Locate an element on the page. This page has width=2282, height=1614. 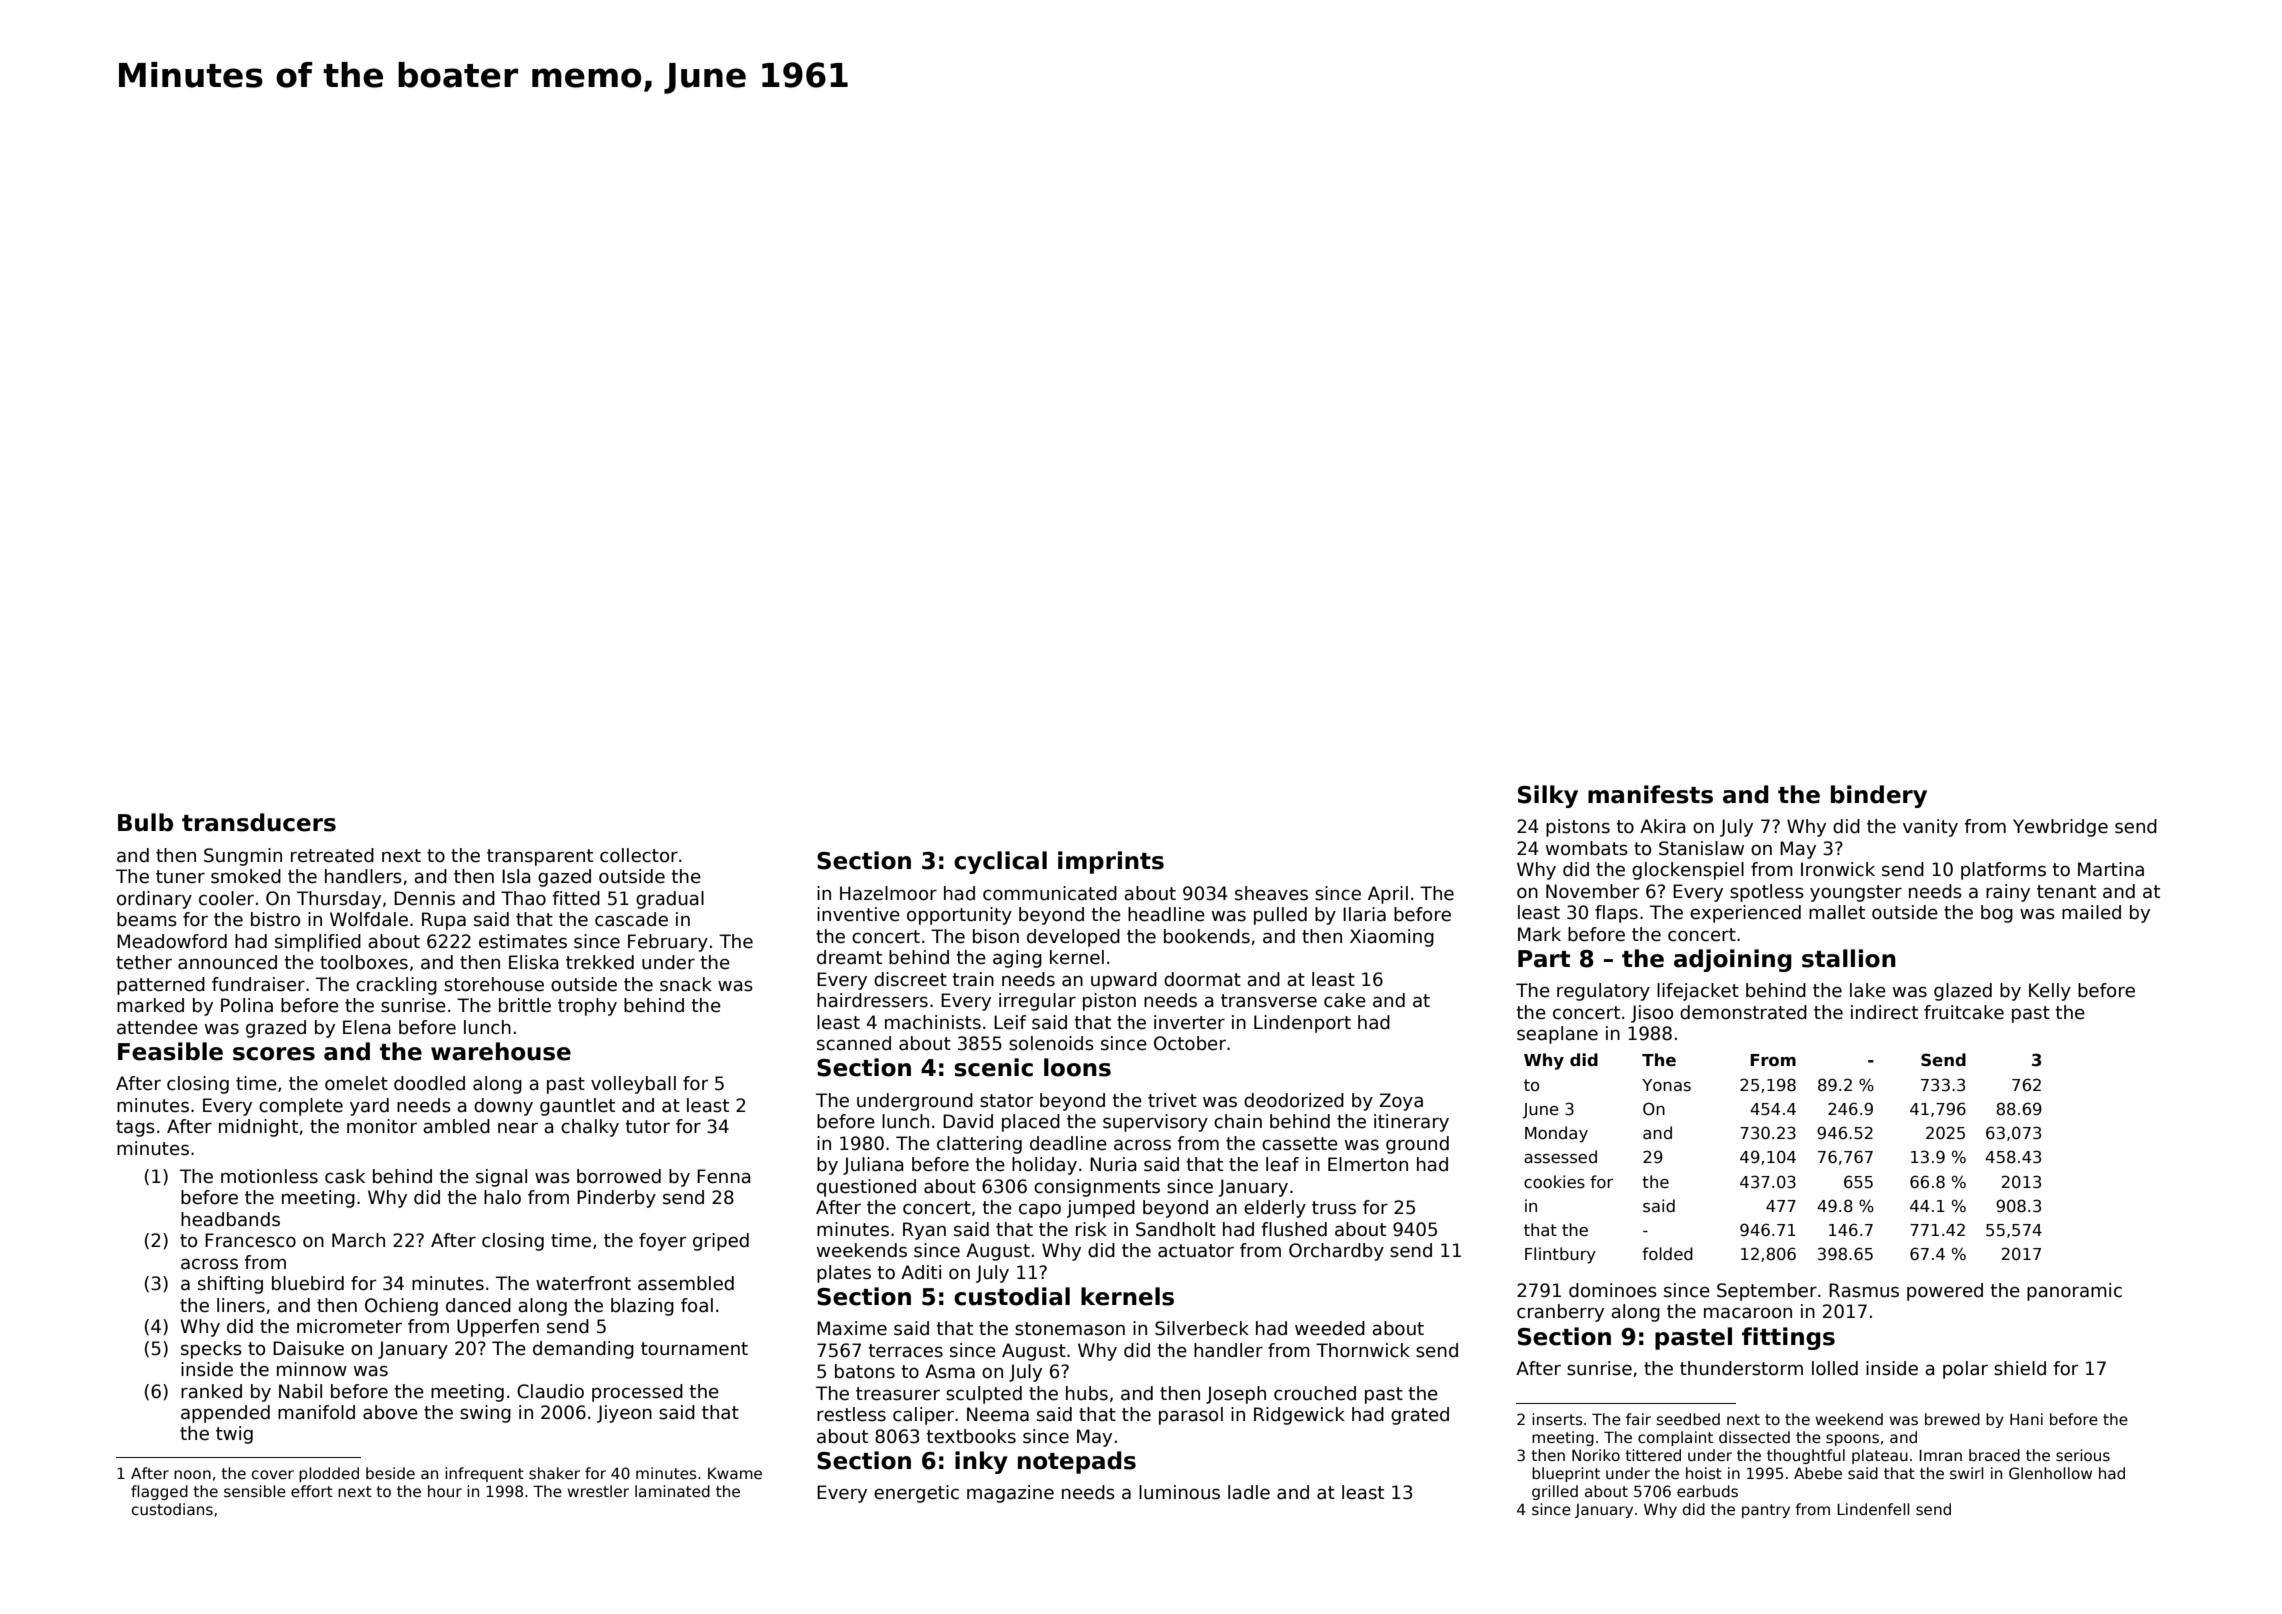
sensible is located at coordinates (255, 1491).
